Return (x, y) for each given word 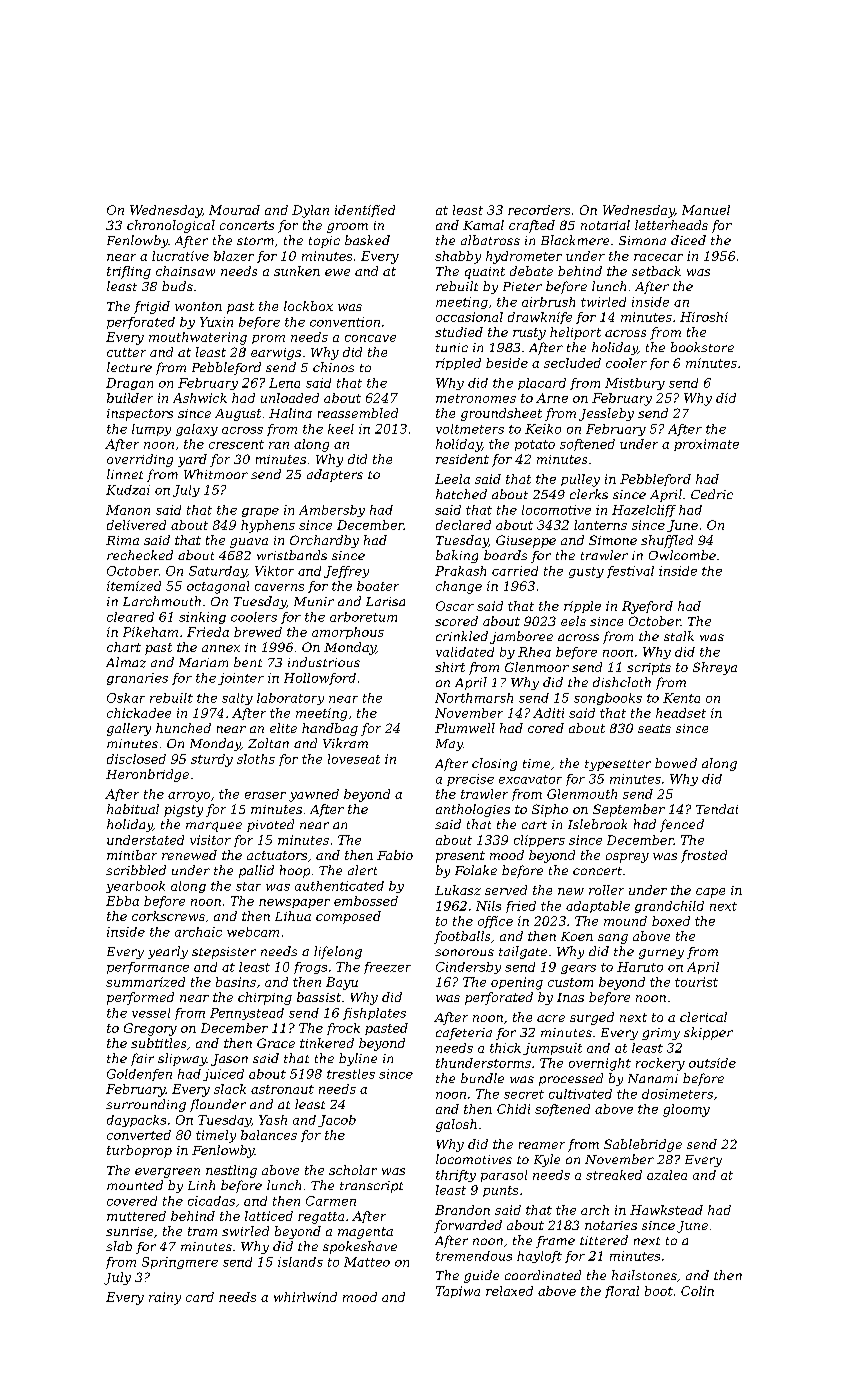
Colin (697, 1291)
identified (365, 211)
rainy (165, 1298)
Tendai (717, 809)
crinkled (462, 636)
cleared (130, 617)
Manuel (706, 210)
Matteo (367, 1262)
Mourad (234, 210)
